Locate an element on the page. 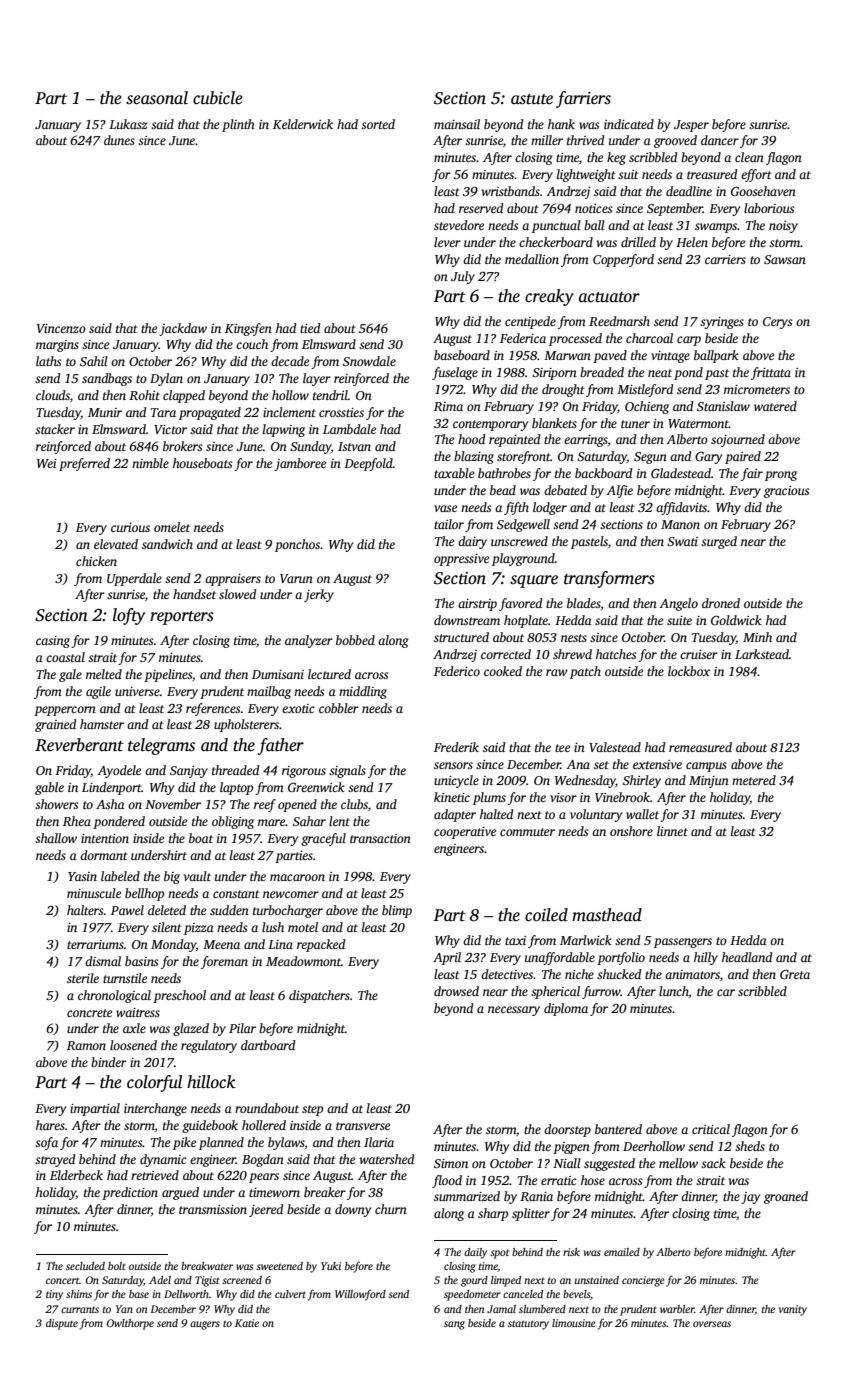 This image has width=849, height=1400. Swati is located at coordinates (682, 541).
